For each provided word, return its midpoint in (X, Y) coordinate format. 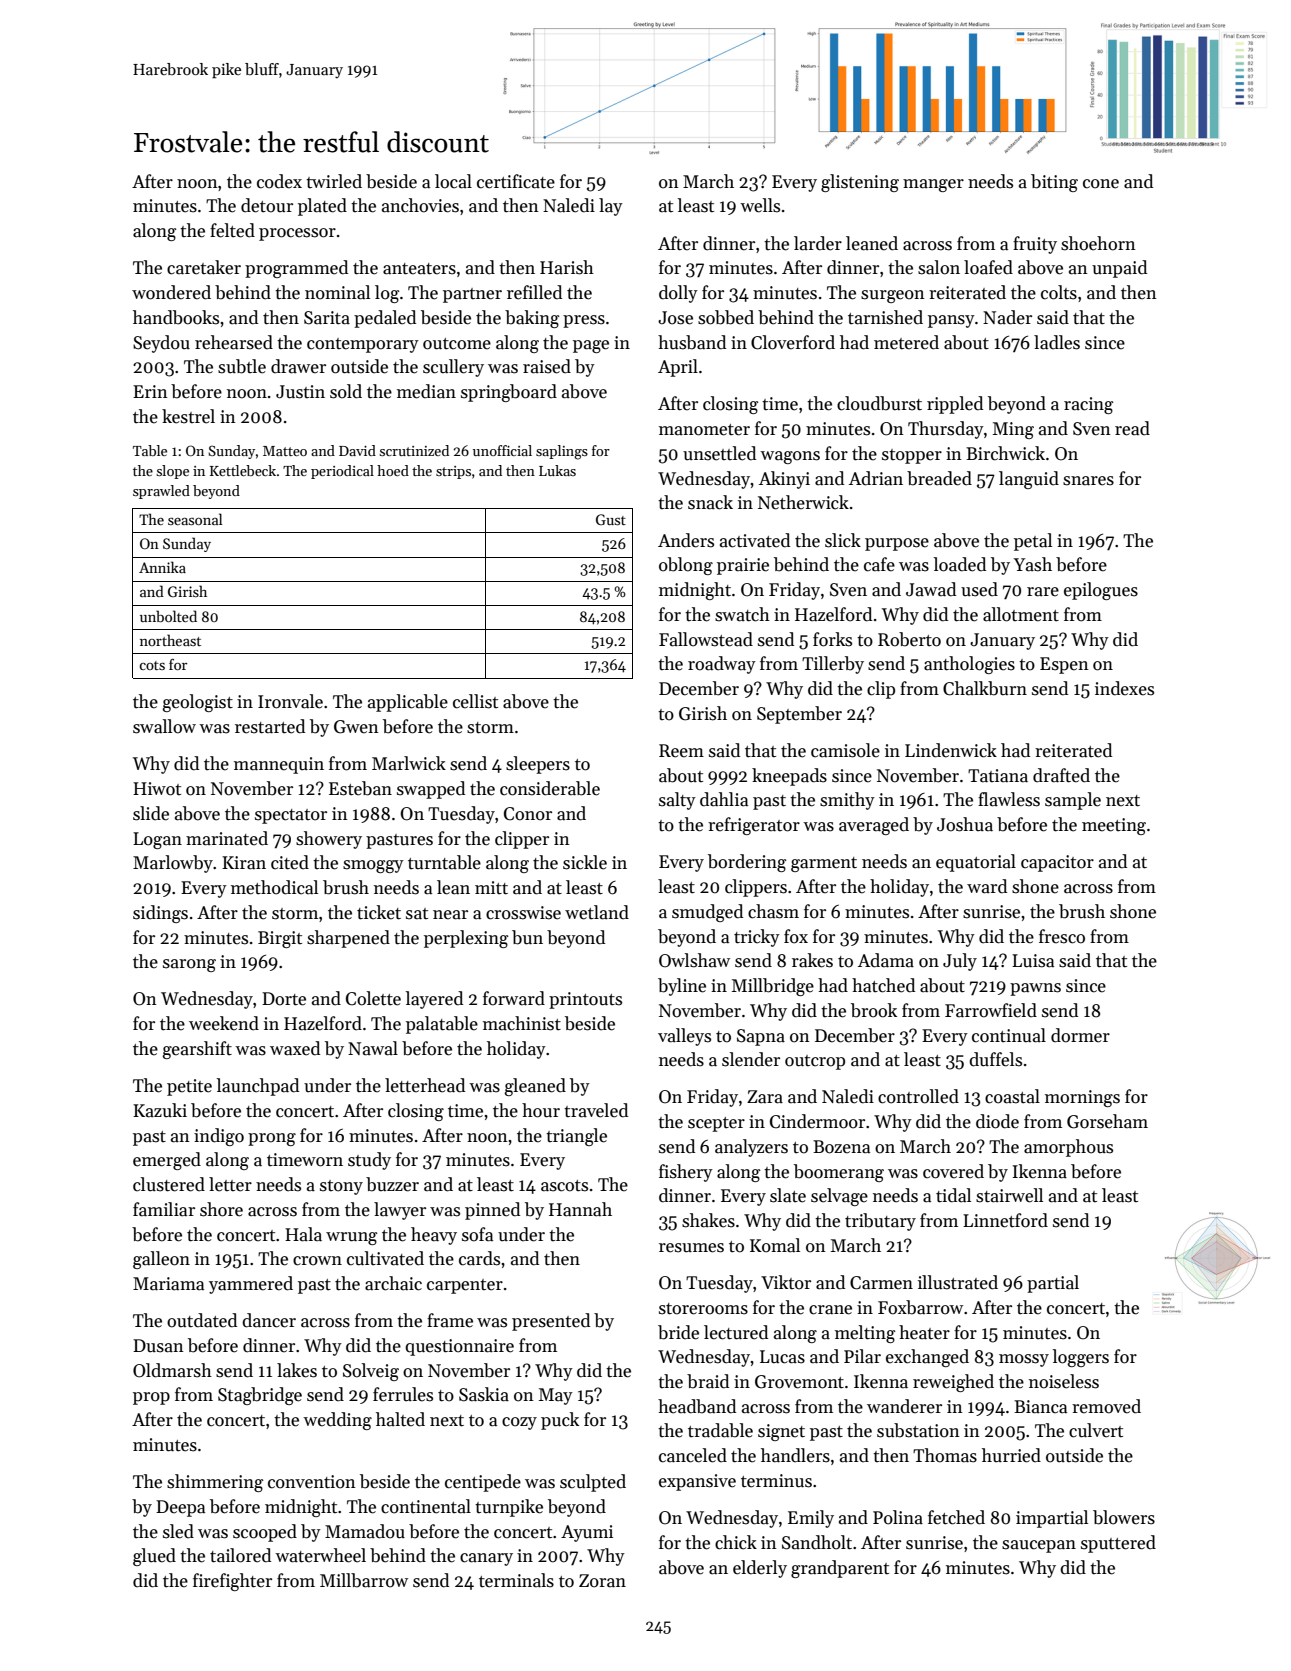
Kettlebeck (243, 470)
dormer (1080, 1035)
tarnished (885, 317)
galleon (161, 1260)
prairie (743, 566)
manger (933, 185)
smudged (707, 913)
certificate (516, 181)
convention (312, 1482)
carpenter (465, 1286)
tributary (880, 1222)
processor (297, 234)
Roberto (909, 639)
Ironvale (290, 701)
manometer (704, 430)
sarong (189, 965)
